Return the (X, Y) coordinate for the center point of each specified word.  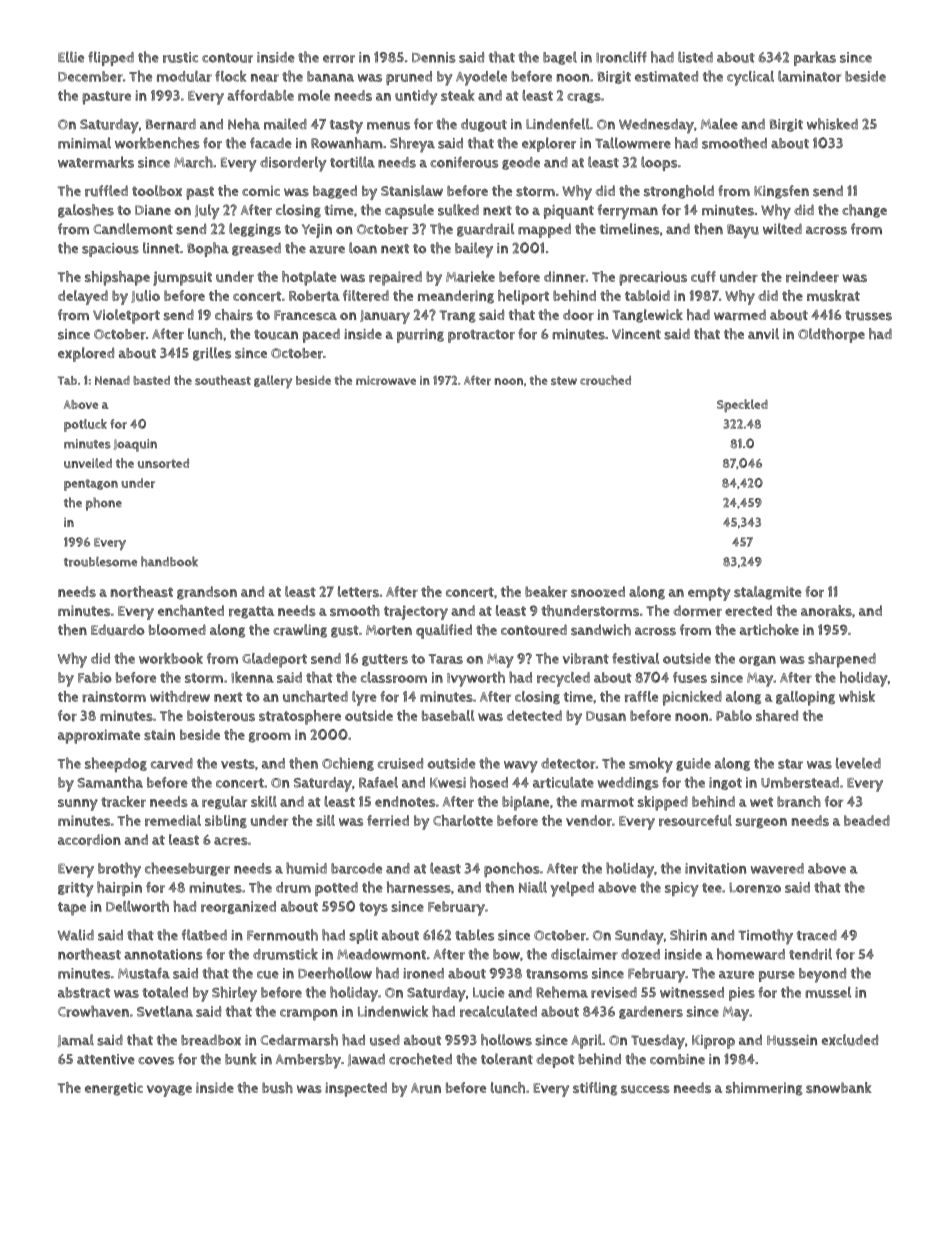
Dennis (434, 57)
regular (224, 802)
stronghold (679, 192)
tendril (810, 954)
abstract (84, 992)
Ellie (71, 57)
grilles (212, 354)
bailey (474, 250)
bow (506, 954)
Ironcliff (621, 57)
